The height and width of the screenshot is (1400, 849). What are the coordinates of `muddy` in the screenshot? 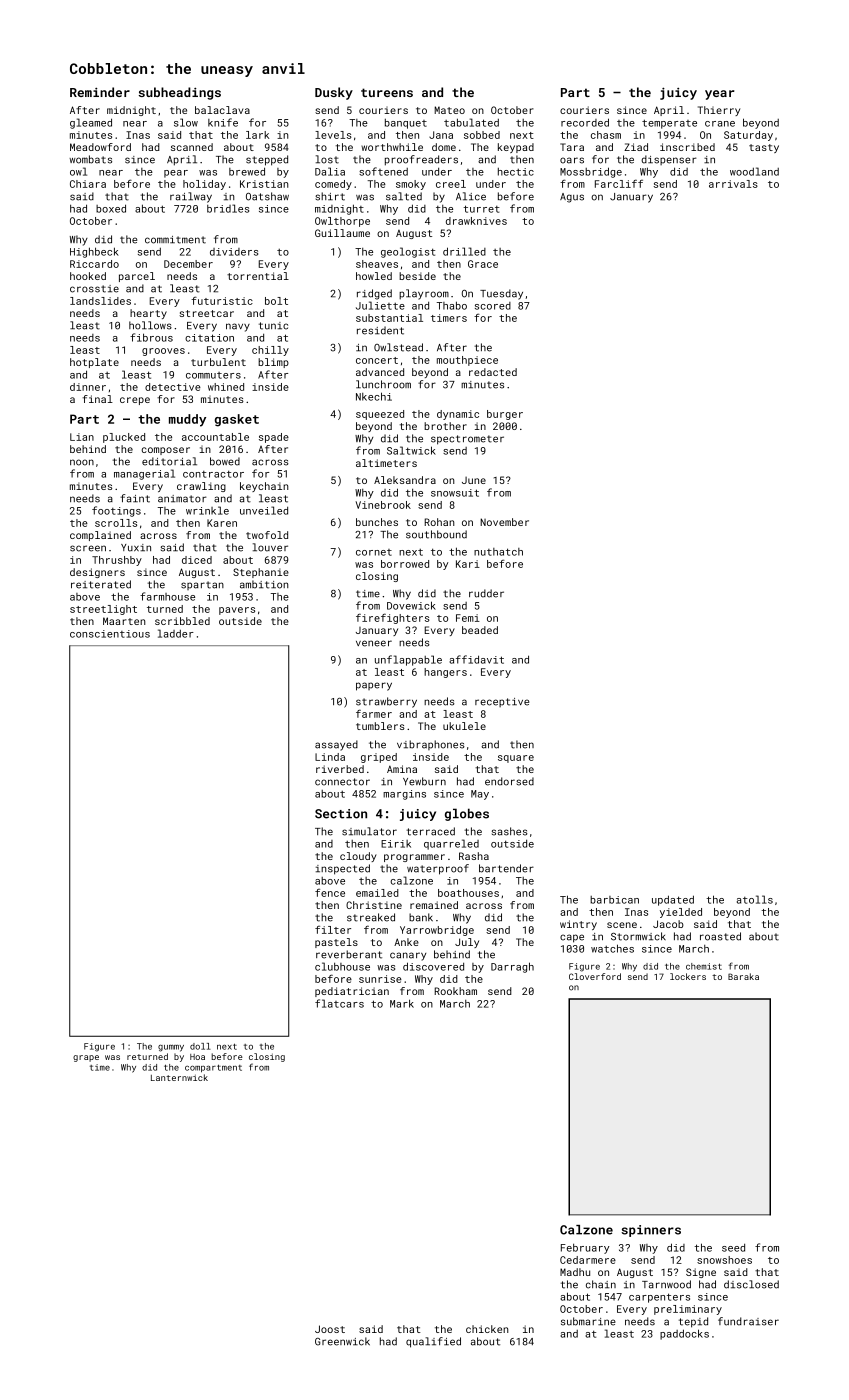 It's located at (187, 420).
